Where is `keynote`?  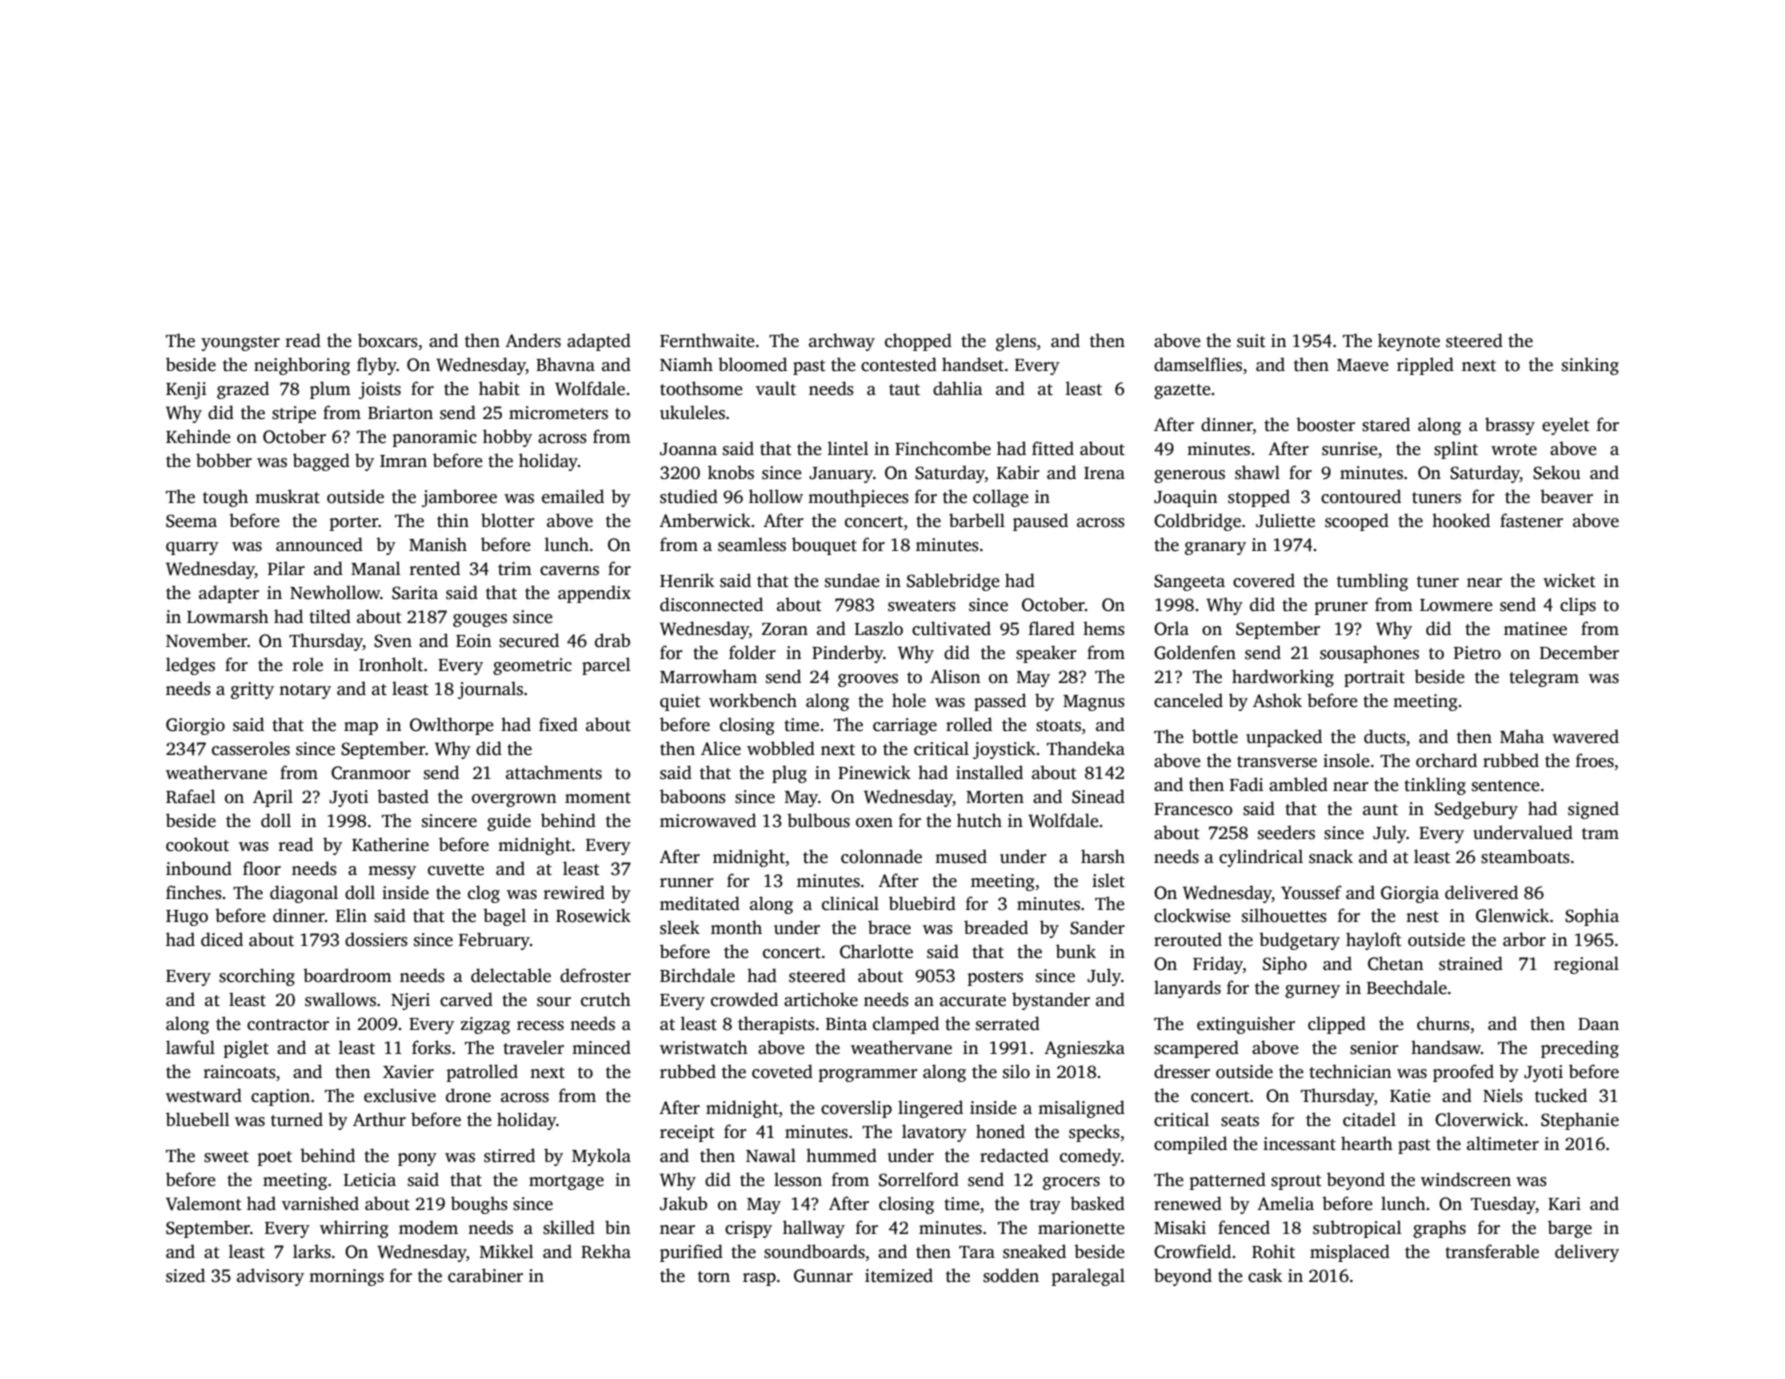
keynote is located at coordinates (1409, 342).
